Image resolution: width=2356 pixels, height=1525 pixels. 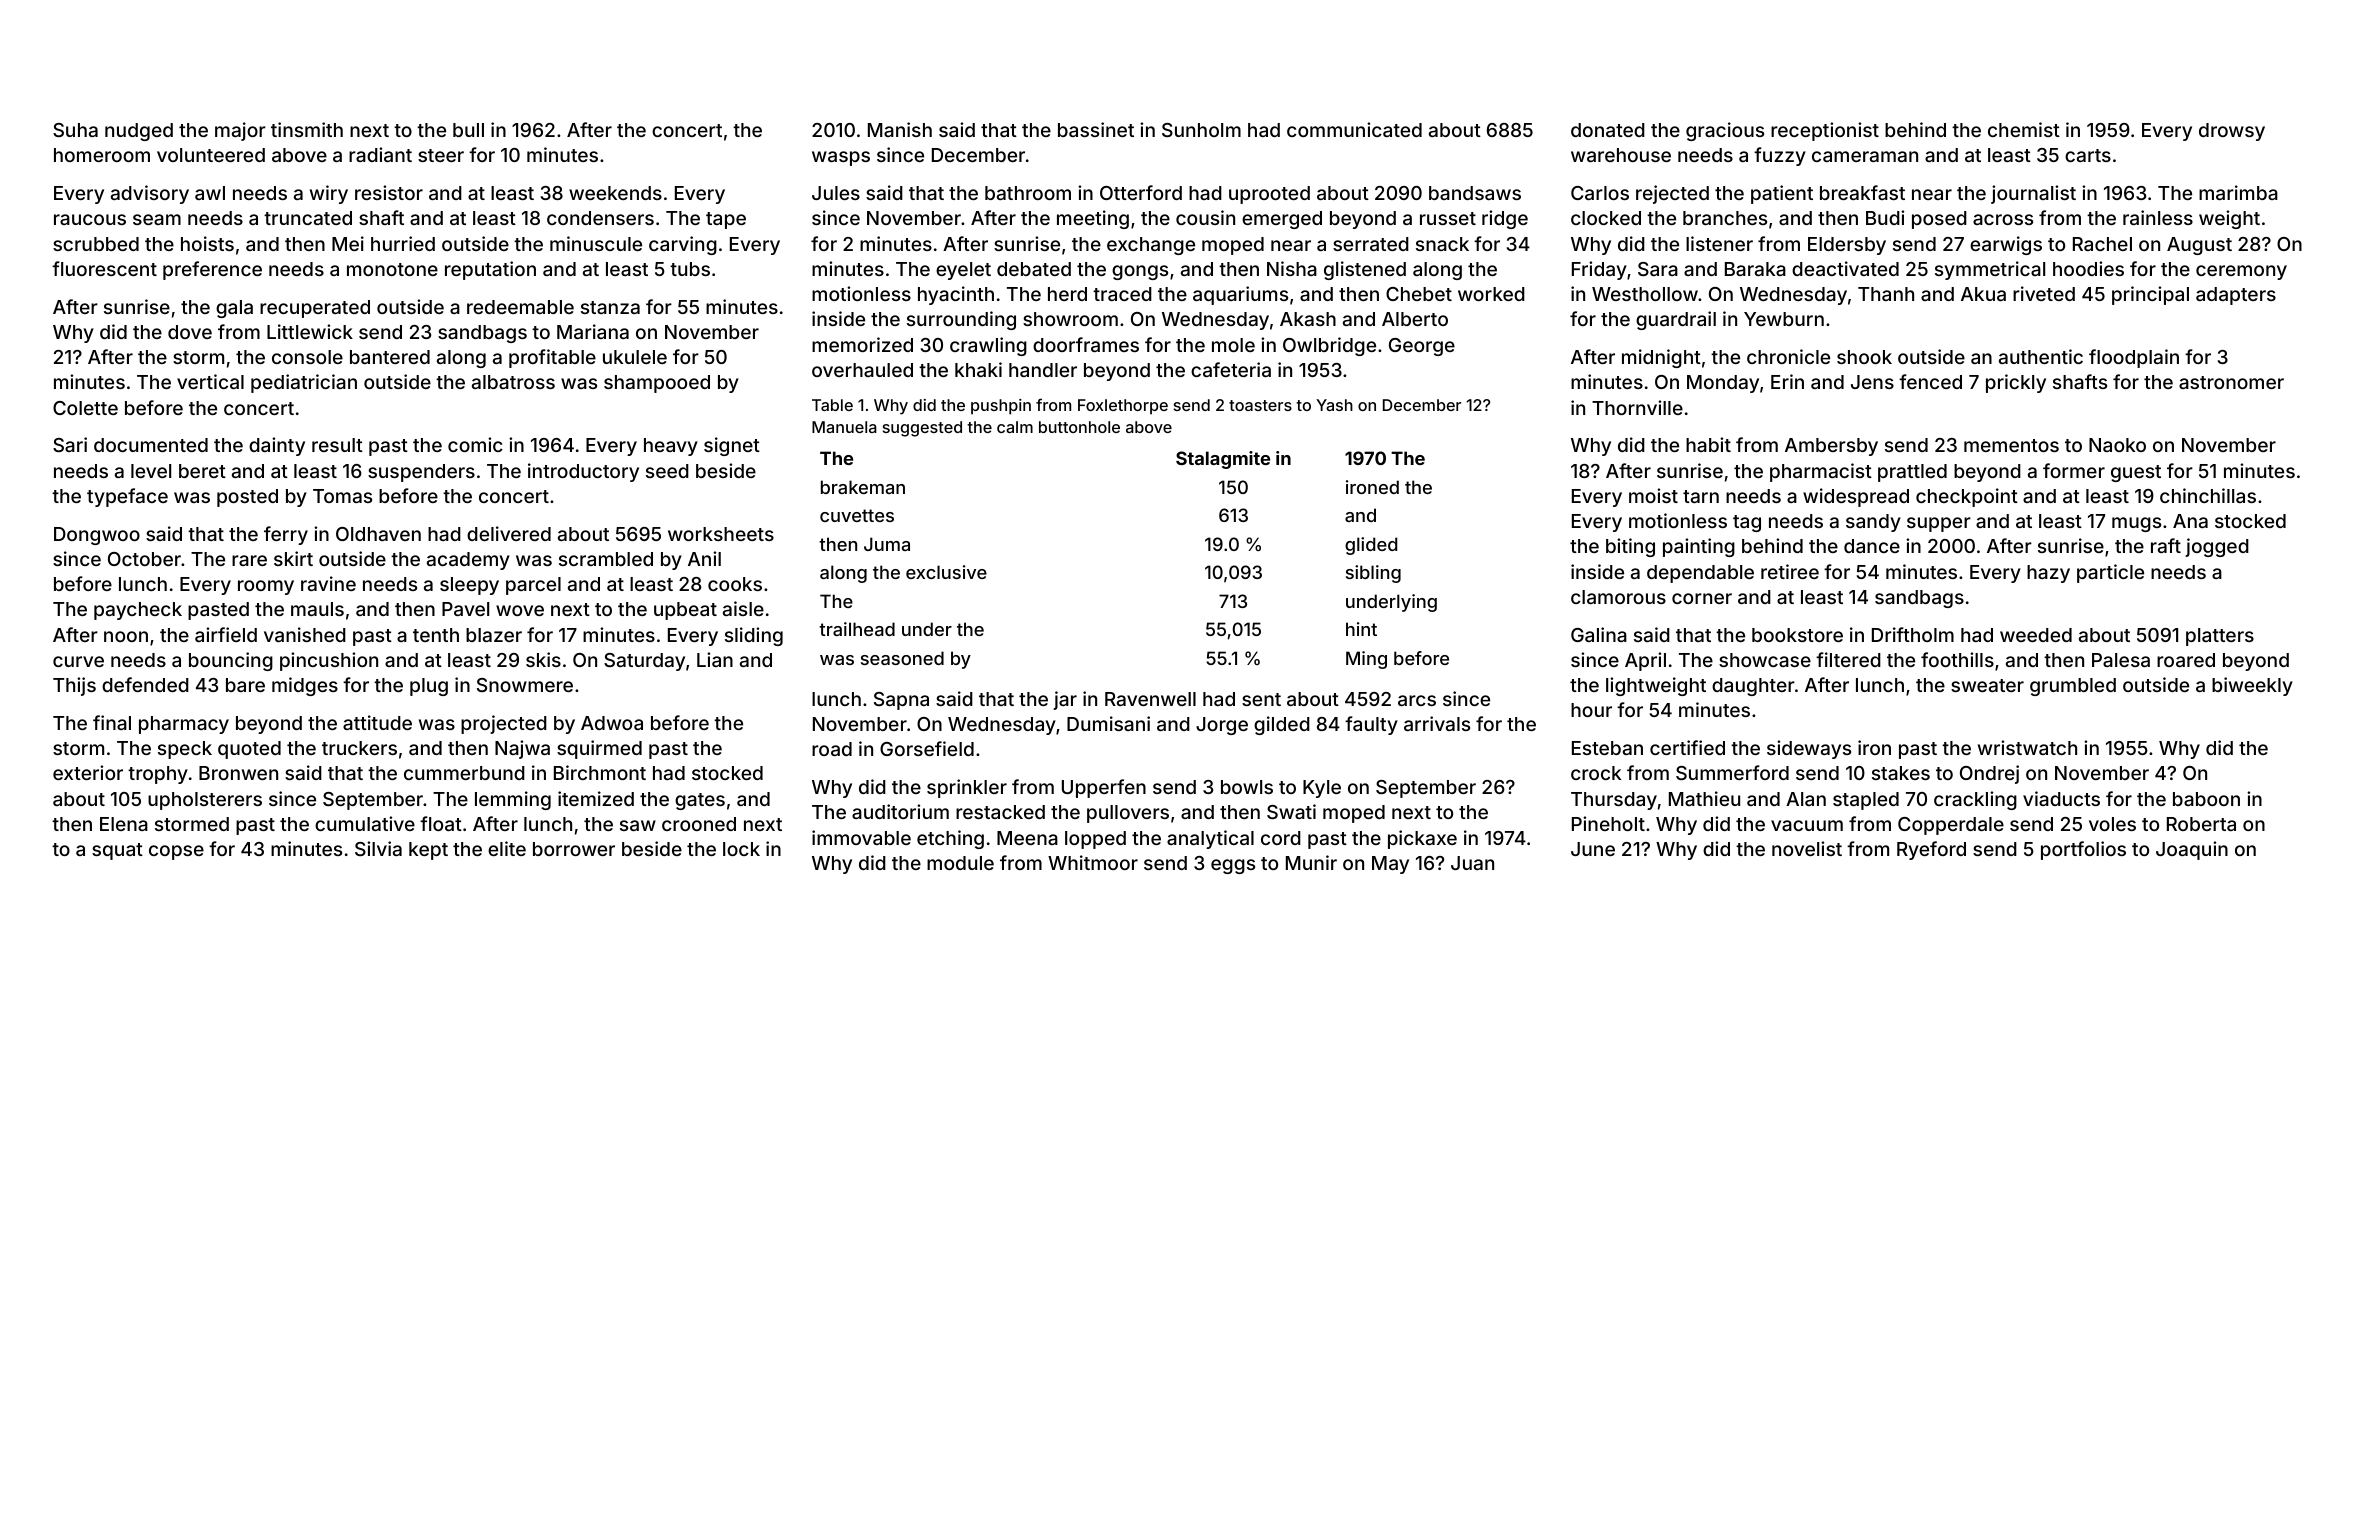 I want to click on toasters, so click(x=1260, y=405).
